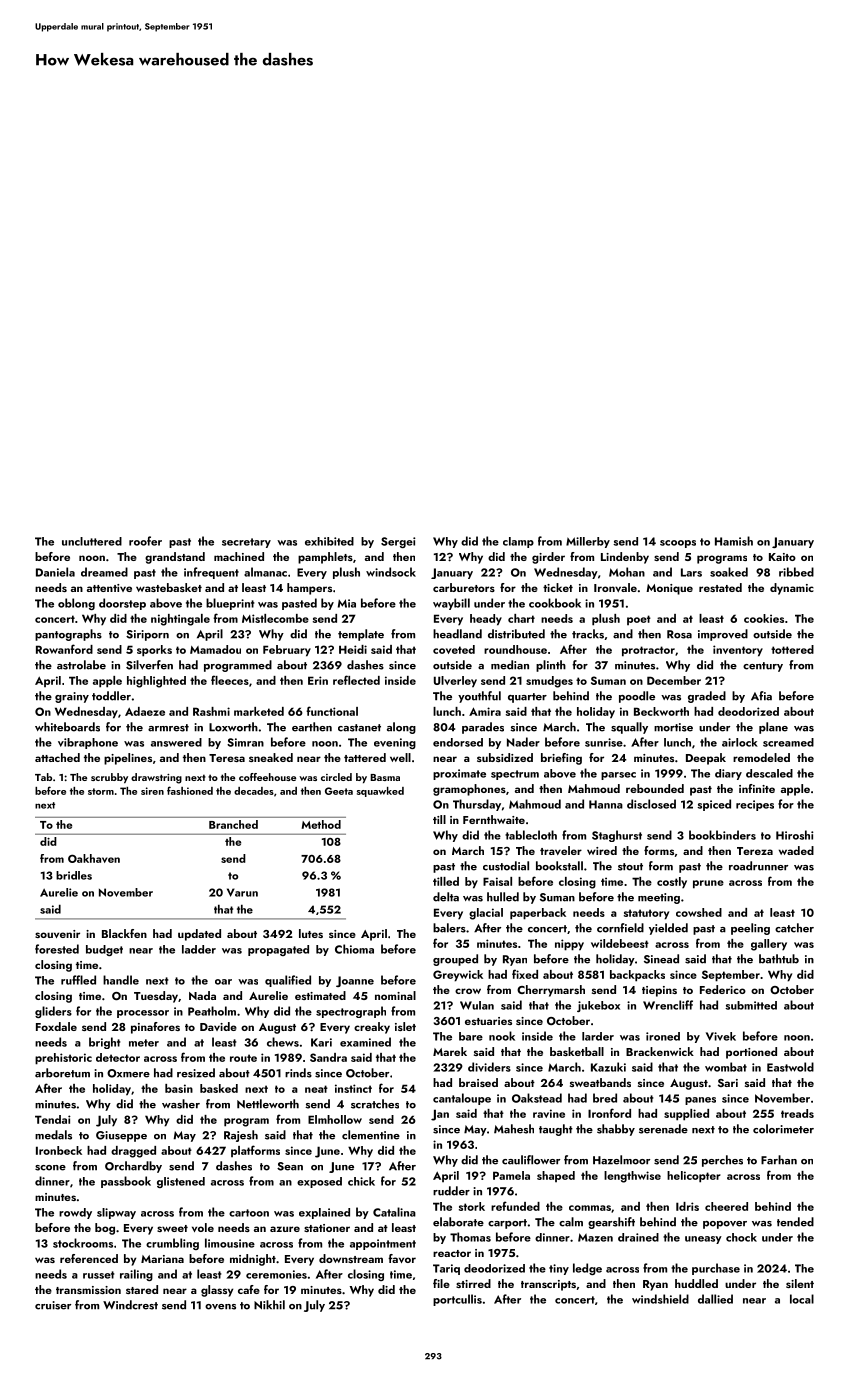 This screenshot has width=849, height=1400. I want to click on Farhan, so click(779, 1160).
